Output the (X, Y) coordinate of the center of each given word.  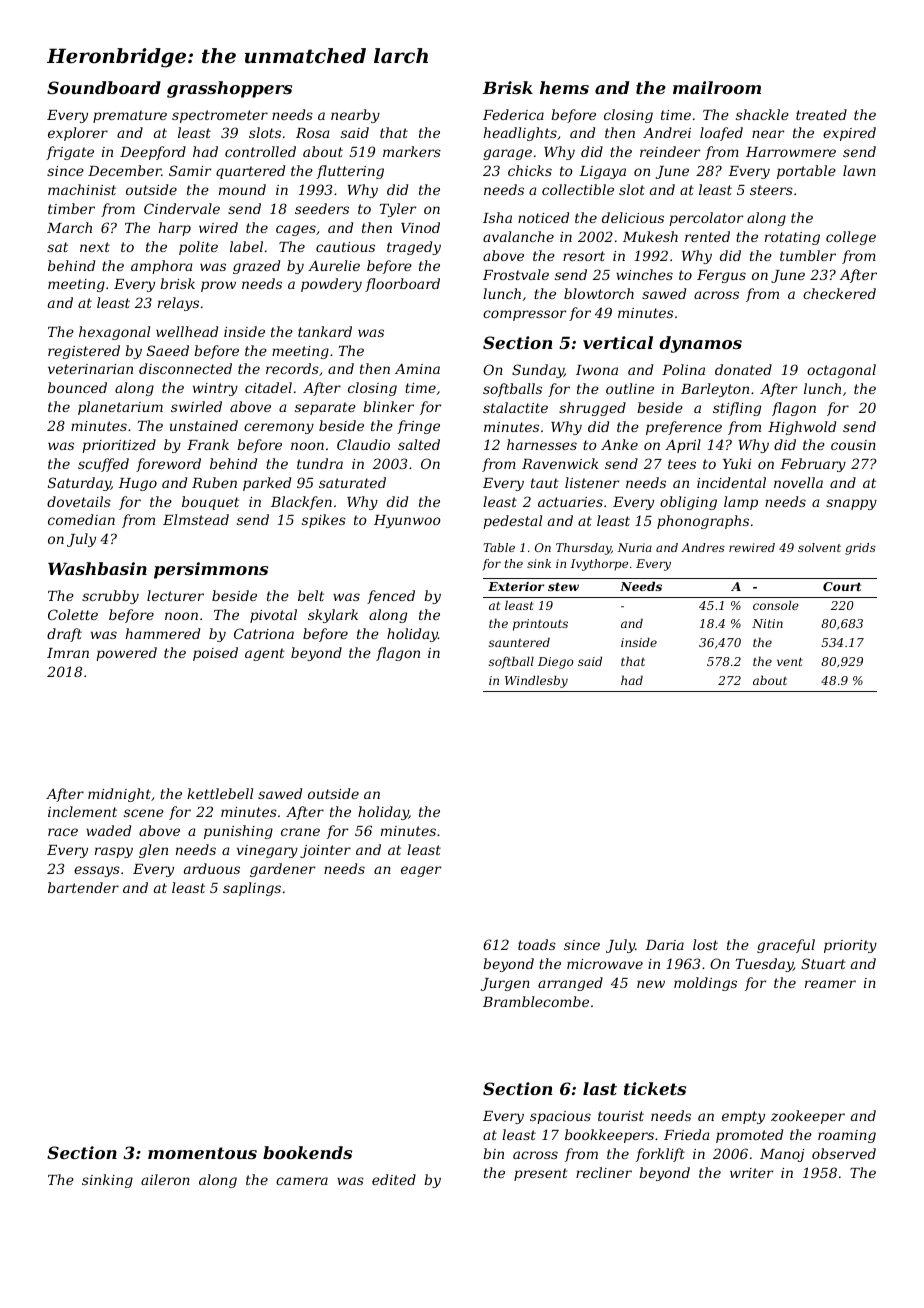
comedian (81, 519)
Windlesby (536, 681)
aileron (165, 1179)
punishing (238, 832)
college (851, 238)
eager (421, 871)
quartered (250, 172)
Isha (497, 217)
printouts (540, 625)
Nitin (767, 623)
